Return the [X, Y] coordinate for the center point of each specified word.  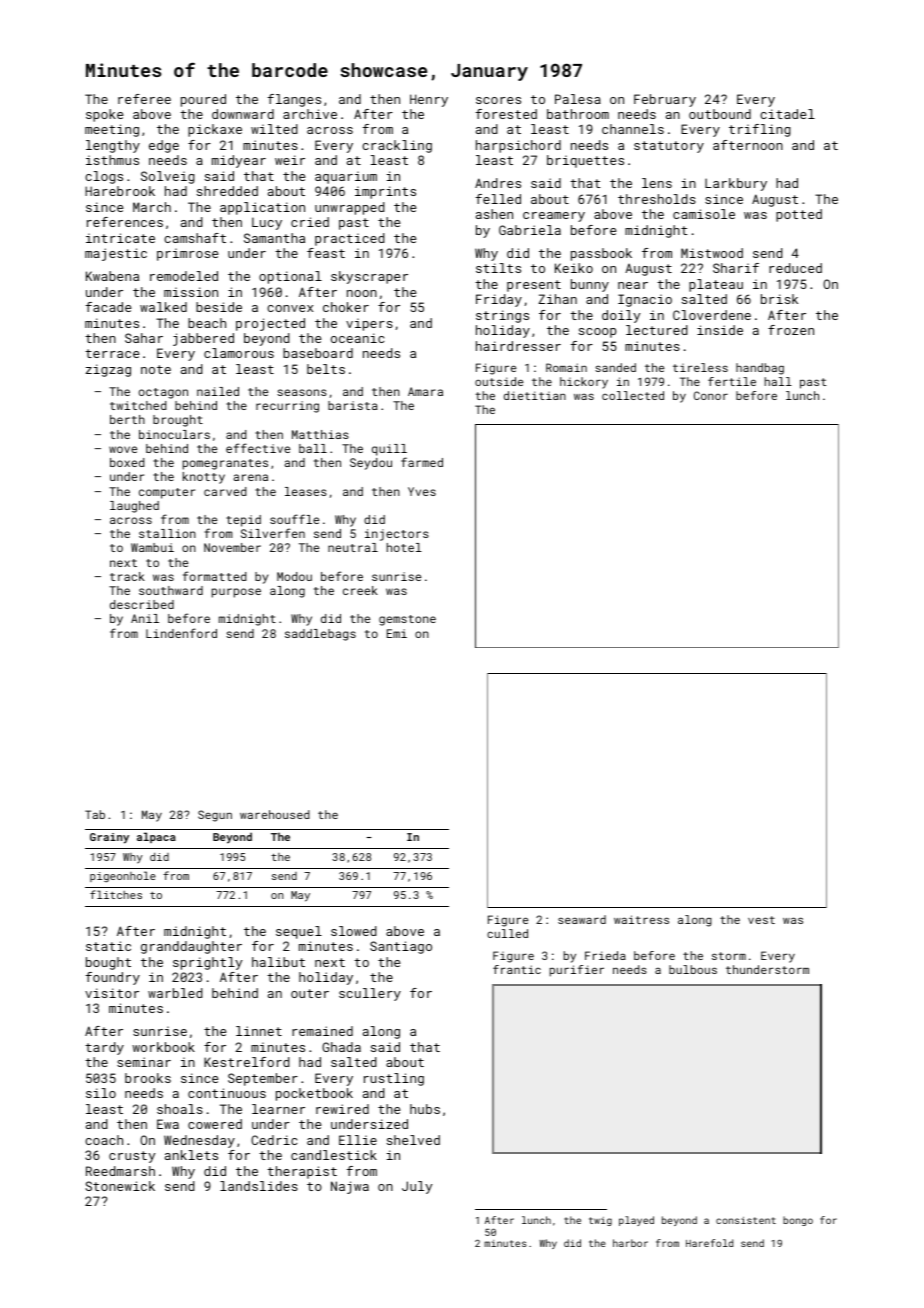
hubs [425, 1109]
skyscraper [369, 277]
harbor [630, 1243]
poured [203, 100]
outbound [720, 114]
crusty [132, 1157]
